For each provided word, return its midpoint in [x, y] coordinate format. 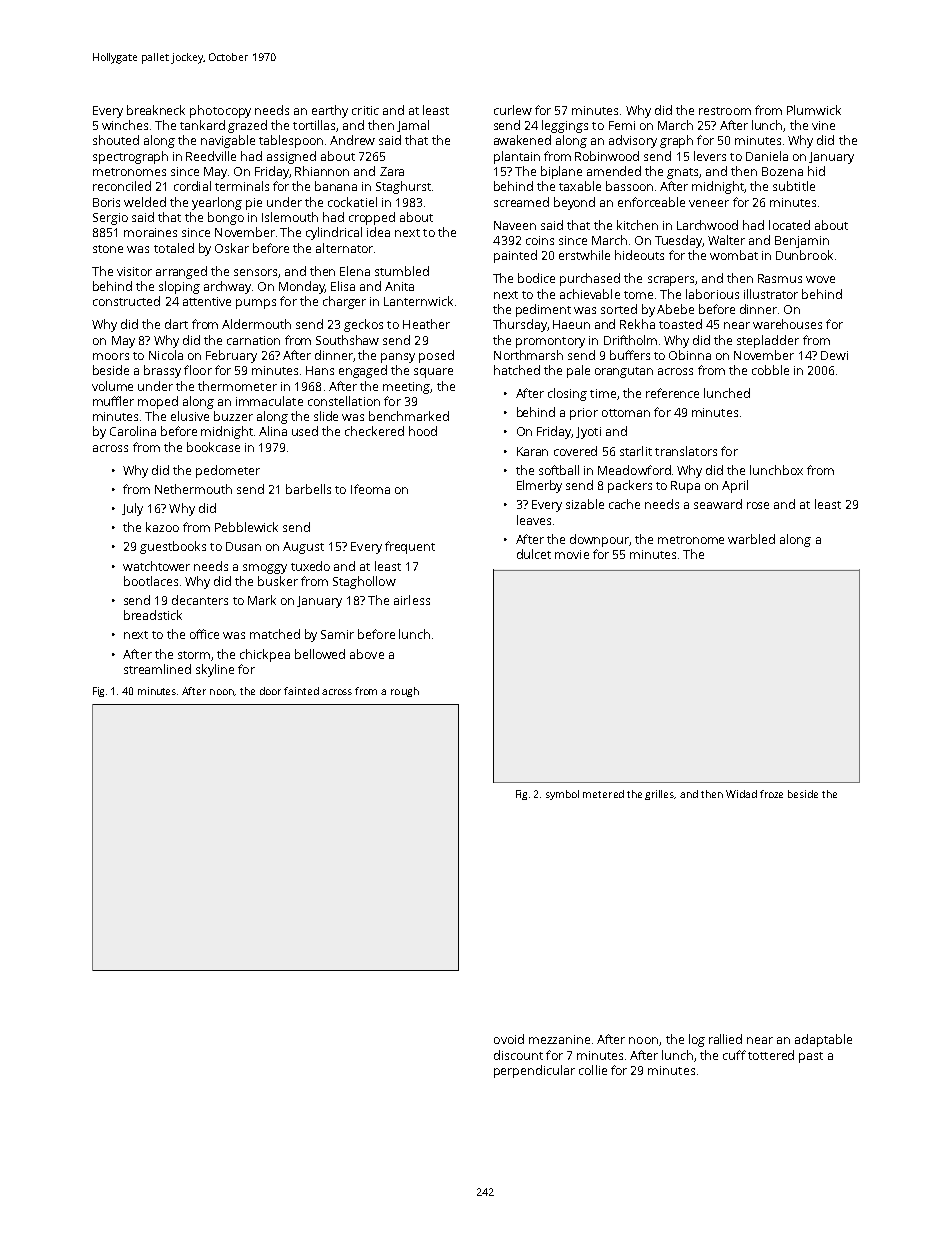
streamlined [157, 669]
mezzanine [559, 1039]
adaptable [823, 1040]
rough [405, 692]
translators [686, 451]
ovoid [509, 1039]
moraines [150, 232]
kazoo [162, 527]
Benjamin [802, 242]
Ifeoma [370, 489]
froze [771, 794]
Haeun [571, 324]
